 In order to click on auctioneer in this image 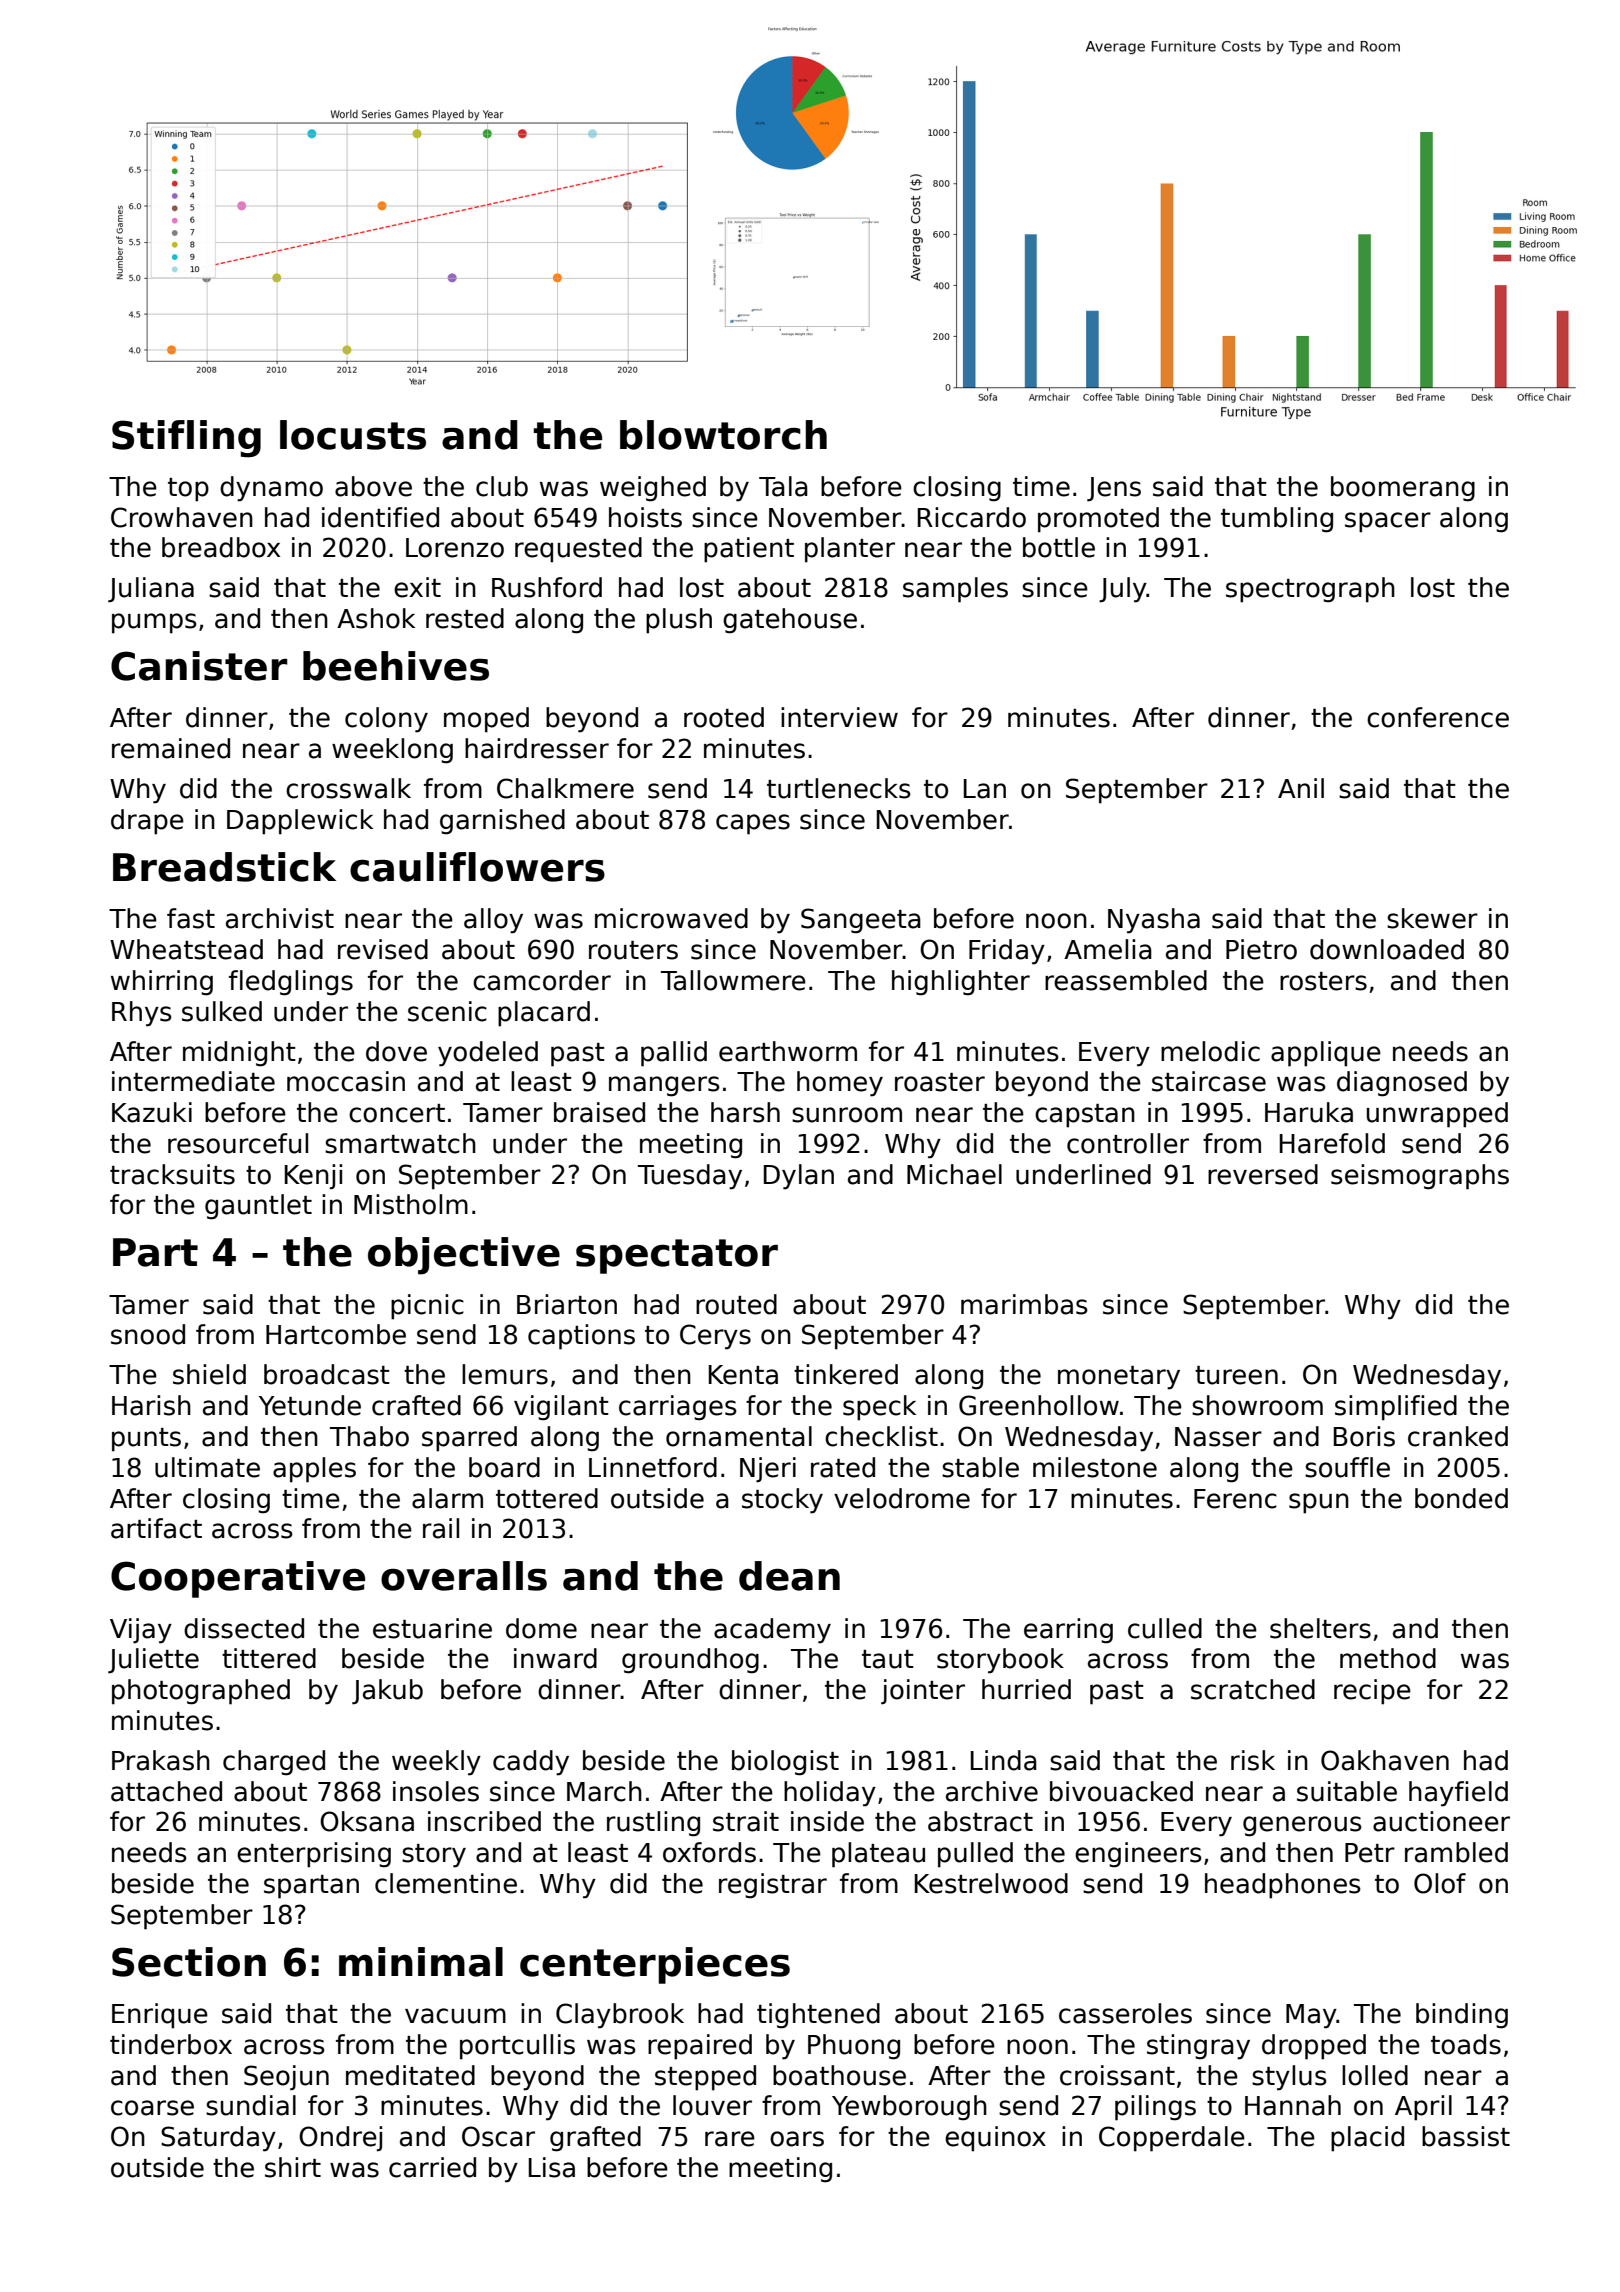, I will do `click(1441, 1821)`.
